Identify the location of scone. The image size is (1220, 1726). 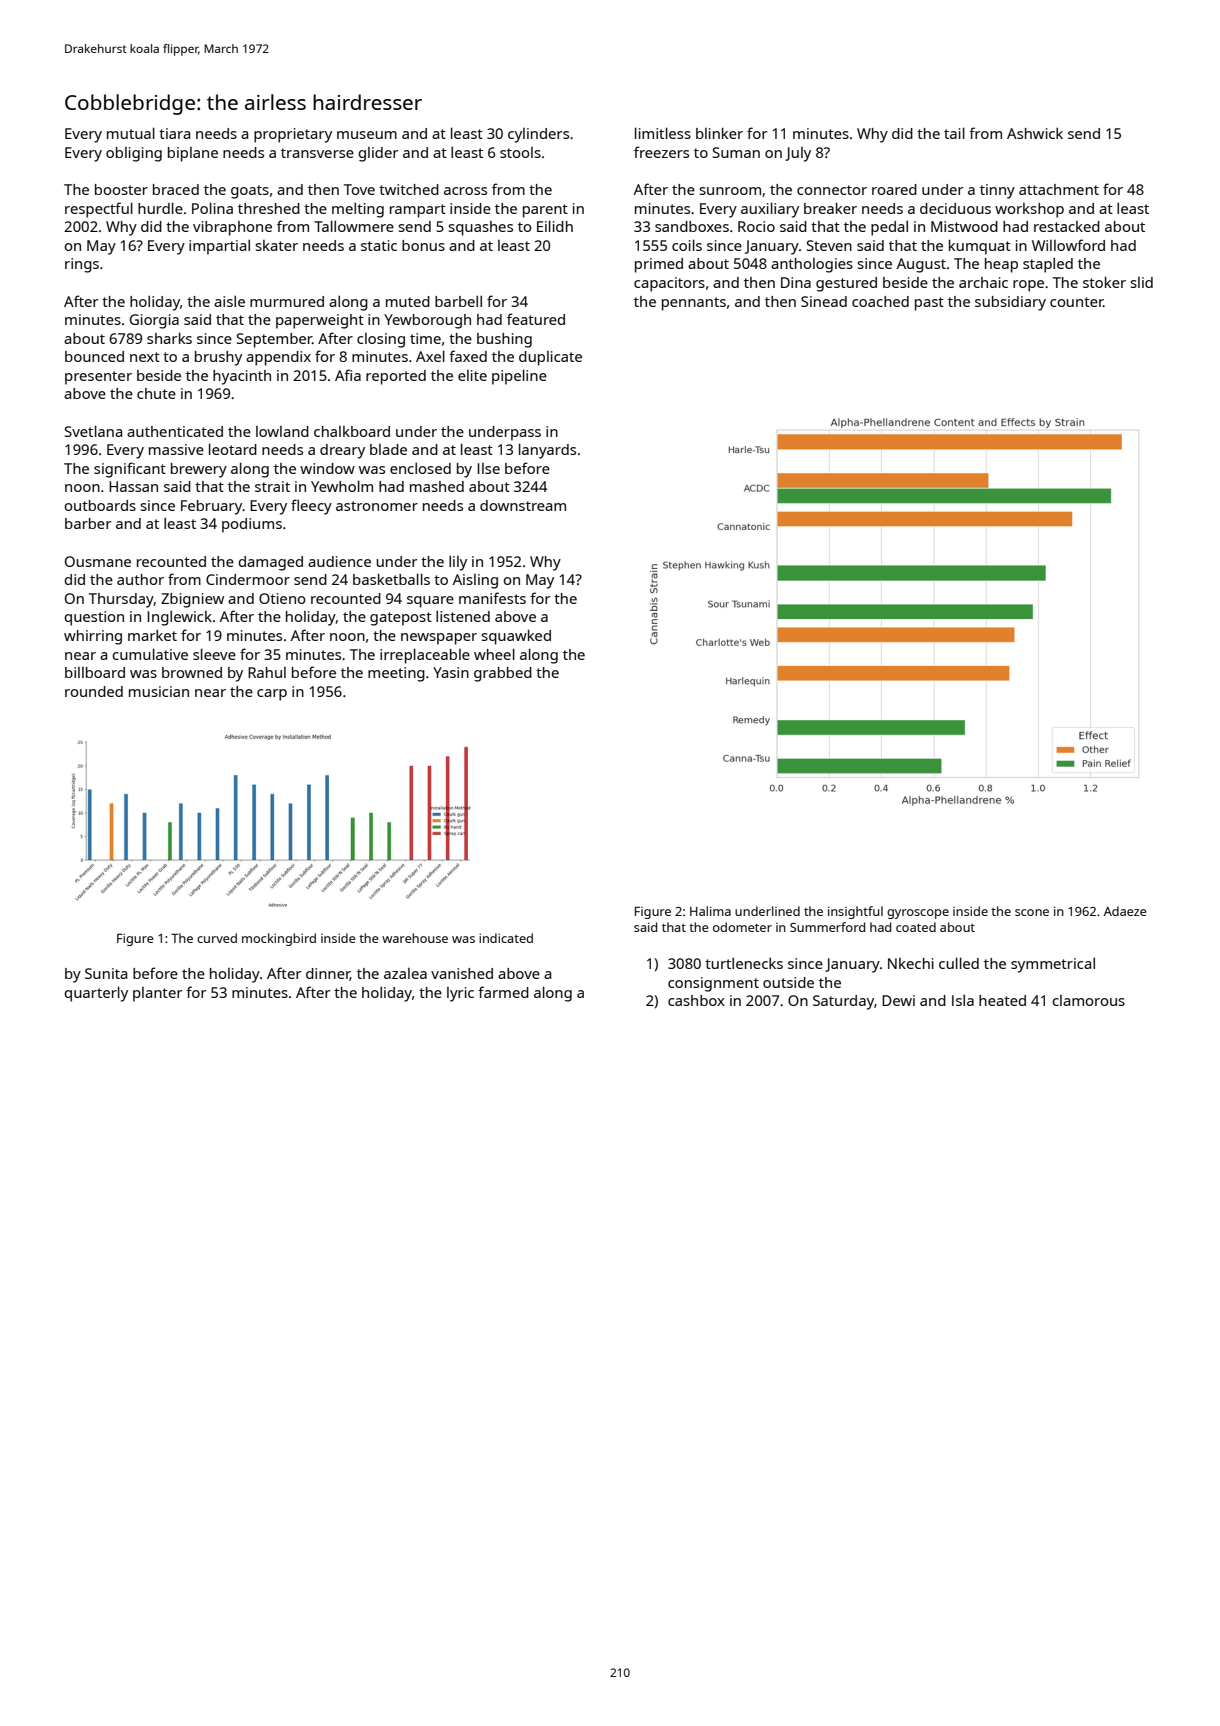
(1032, 912).
